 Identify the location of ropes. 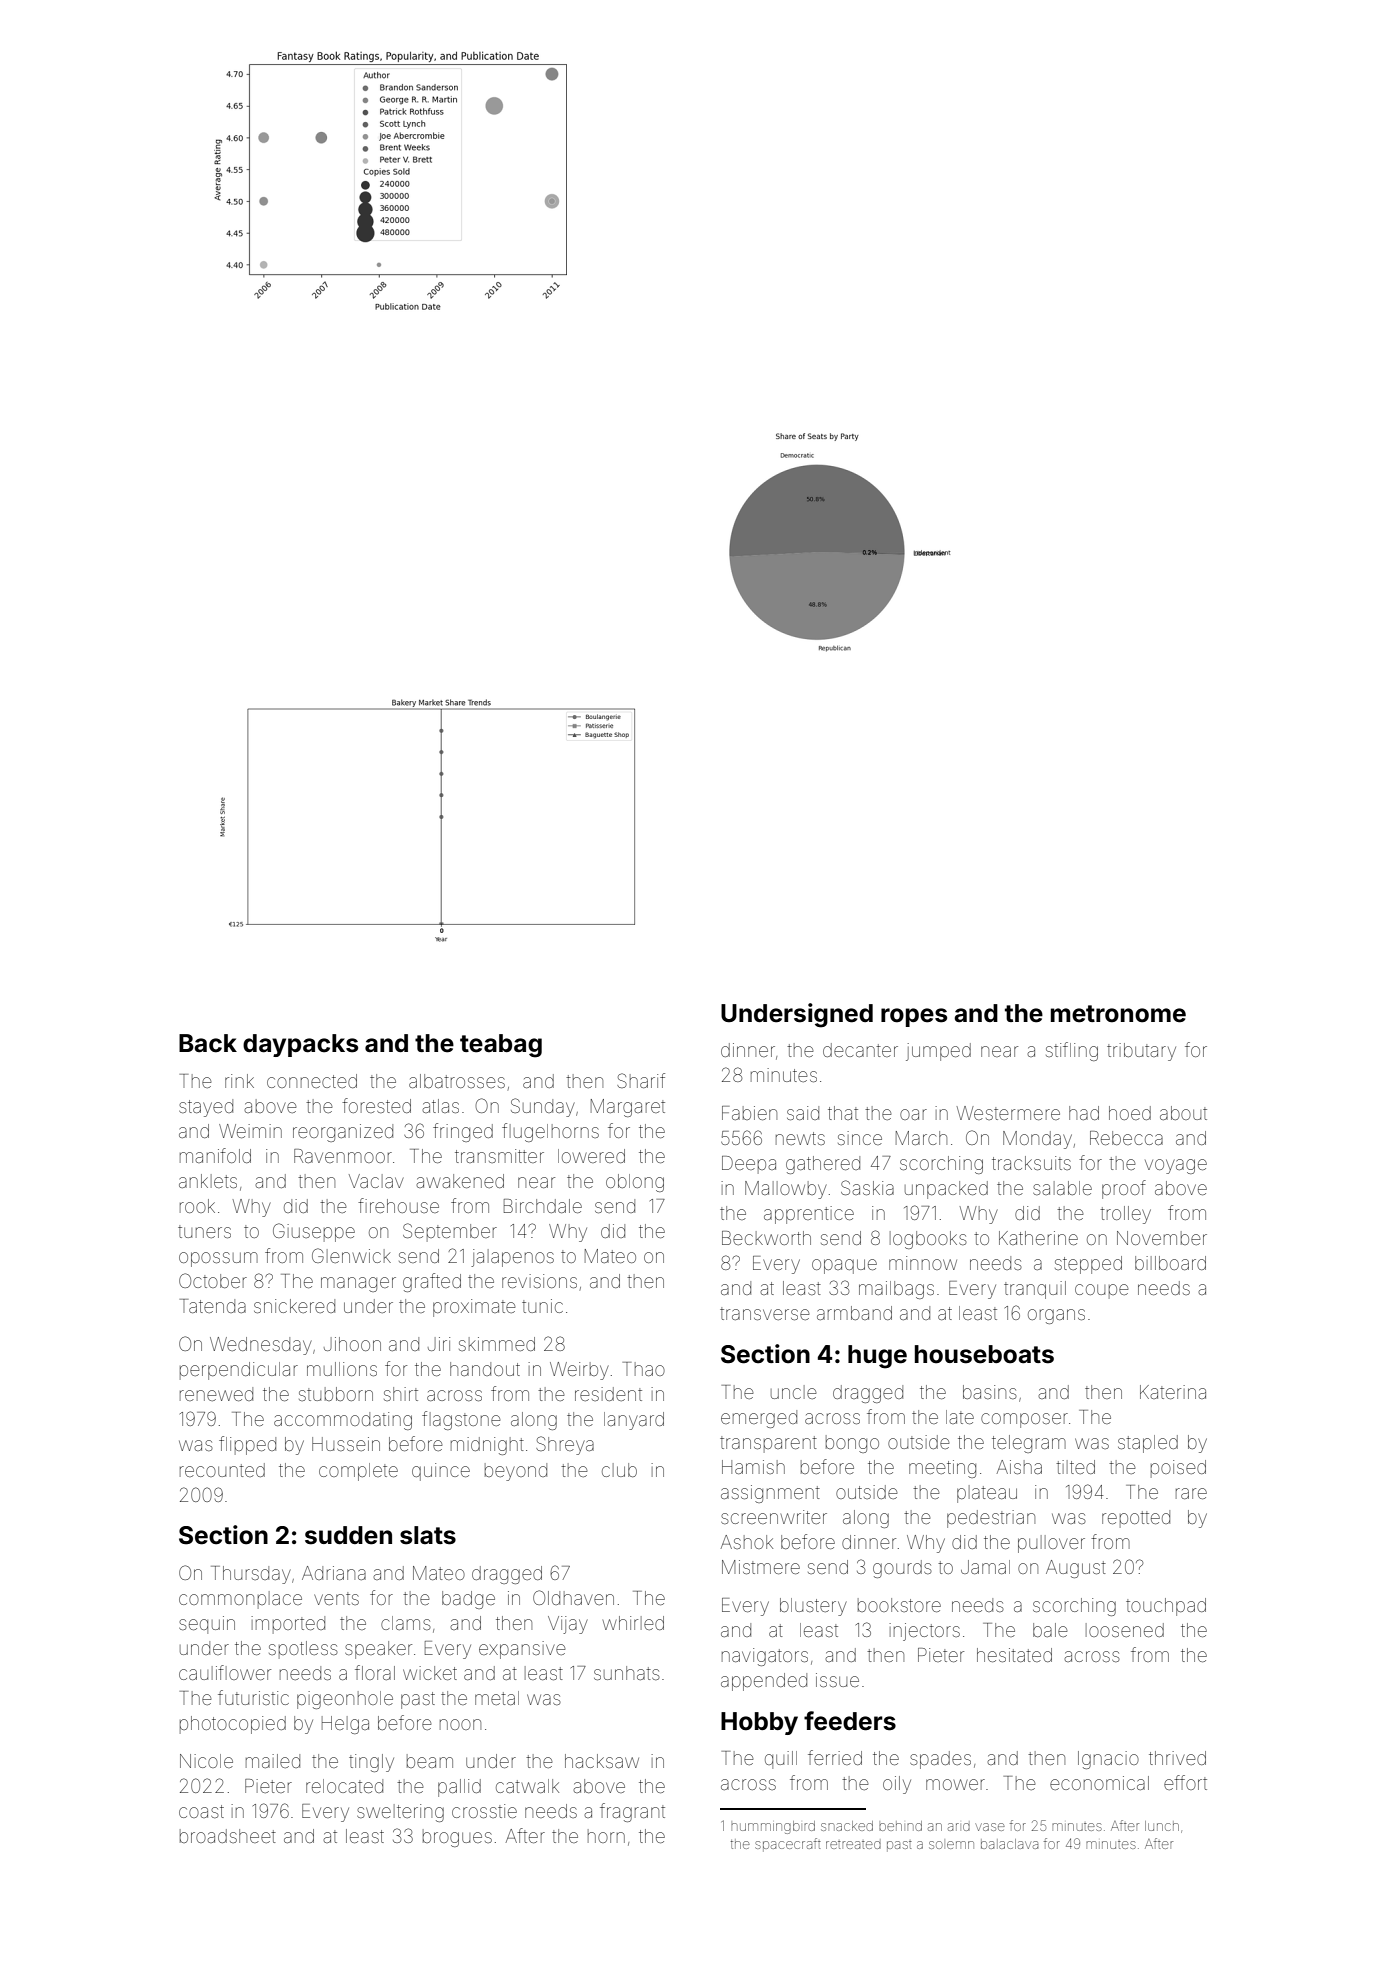
(914, 1017).
